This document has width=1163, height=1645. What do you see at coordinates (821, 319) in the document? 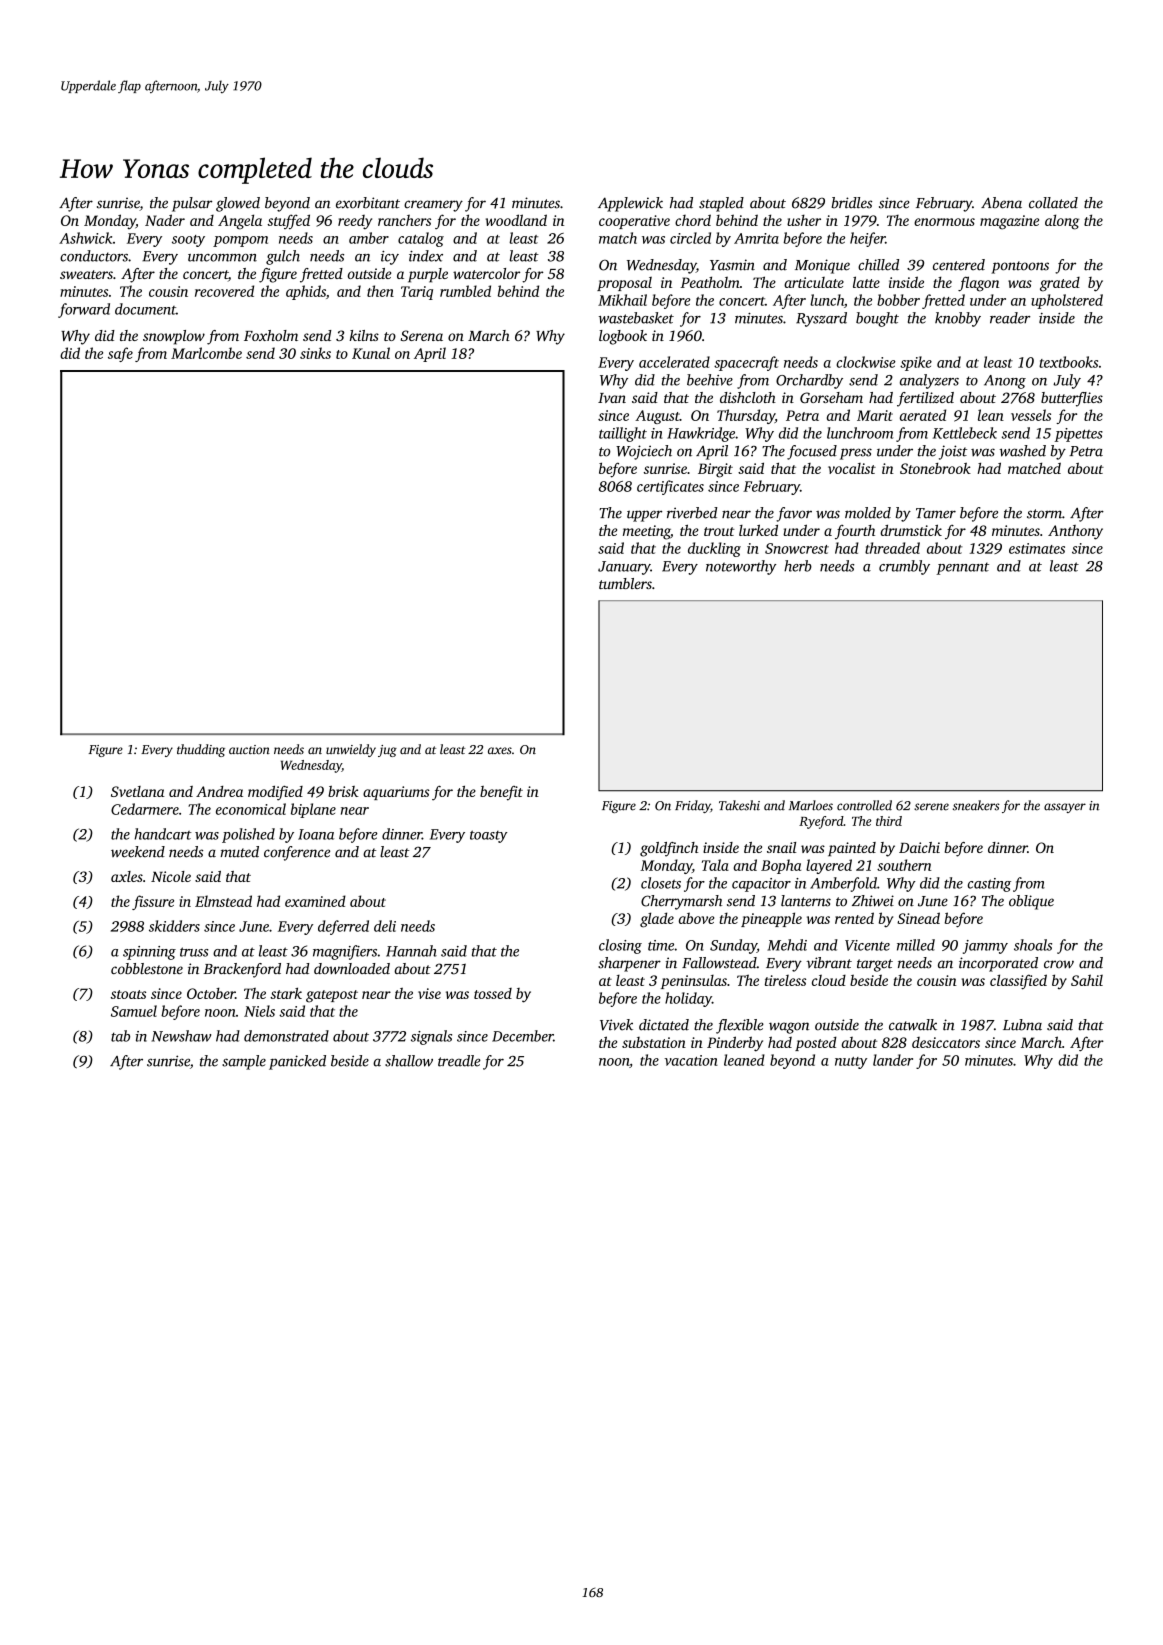
I see `Ryszard` at bounding box center [821, 319].
